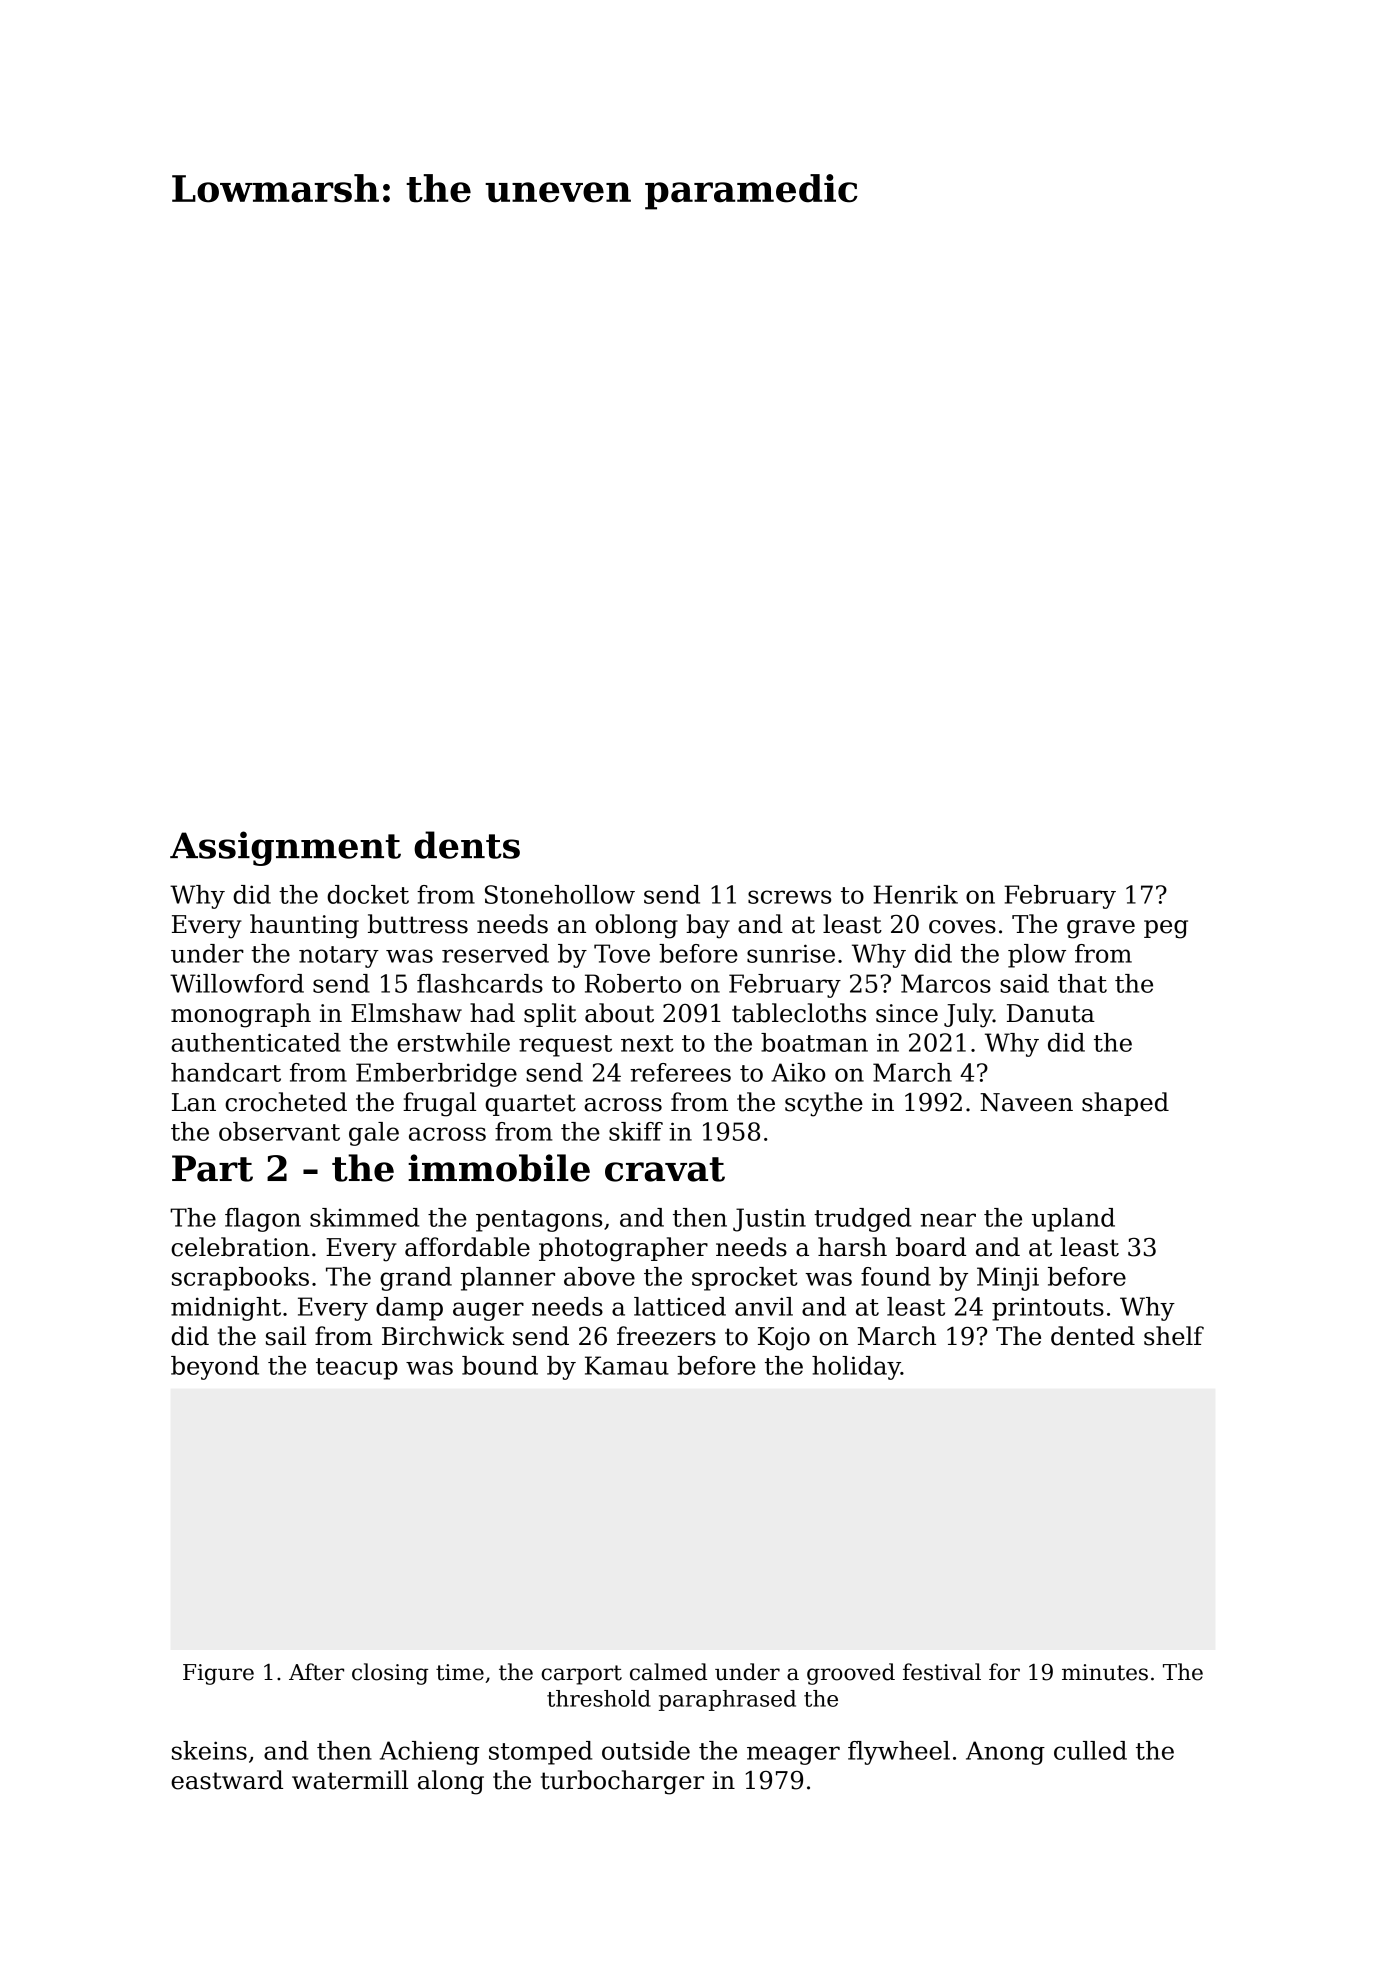 This screenshot has width=1386, height=1969. I want to click on eastward, so click(227, 1780).
